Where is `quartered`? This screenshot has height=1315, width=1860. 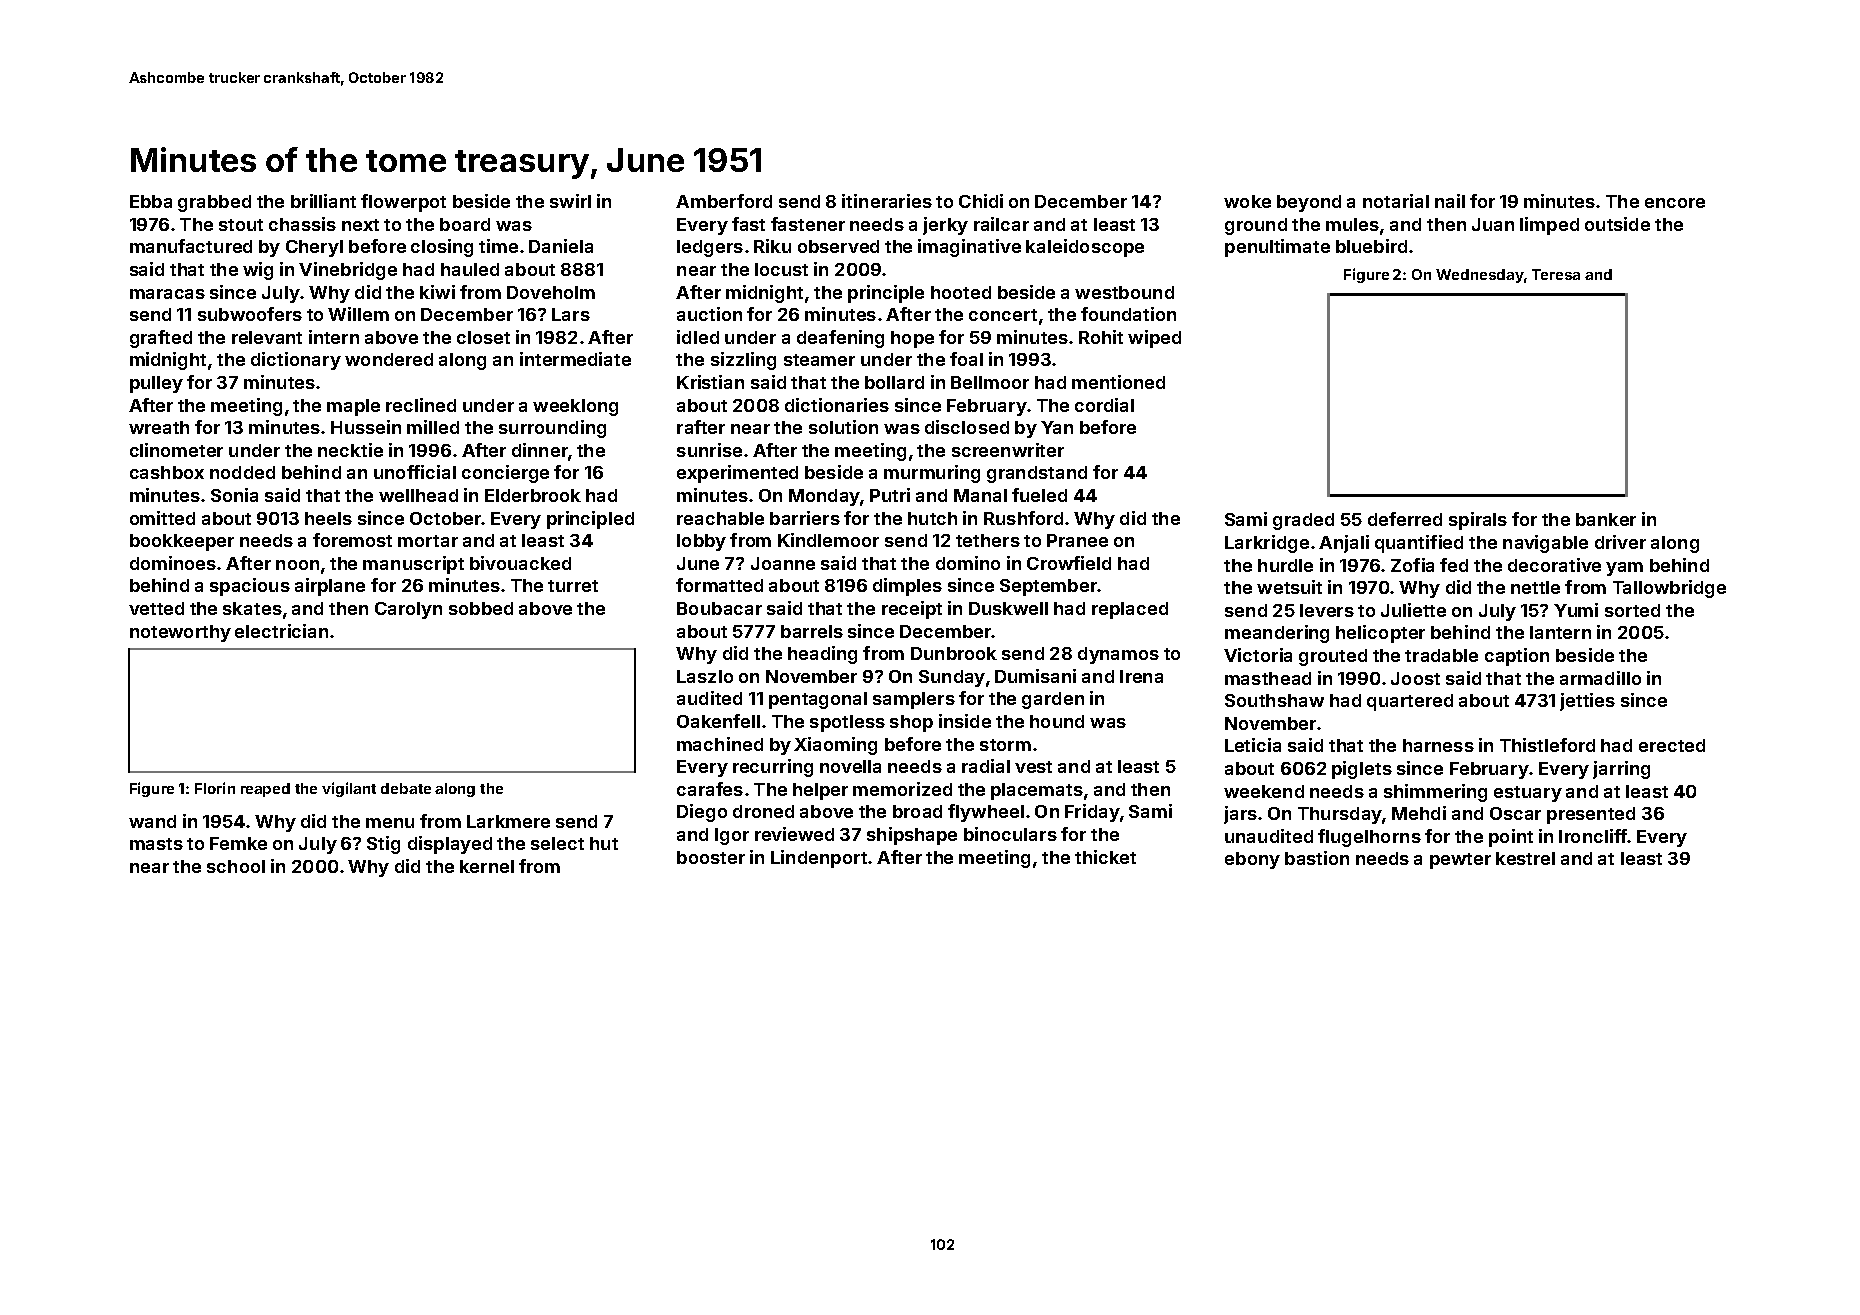
quartered is located at coordinates (1410, 702).
